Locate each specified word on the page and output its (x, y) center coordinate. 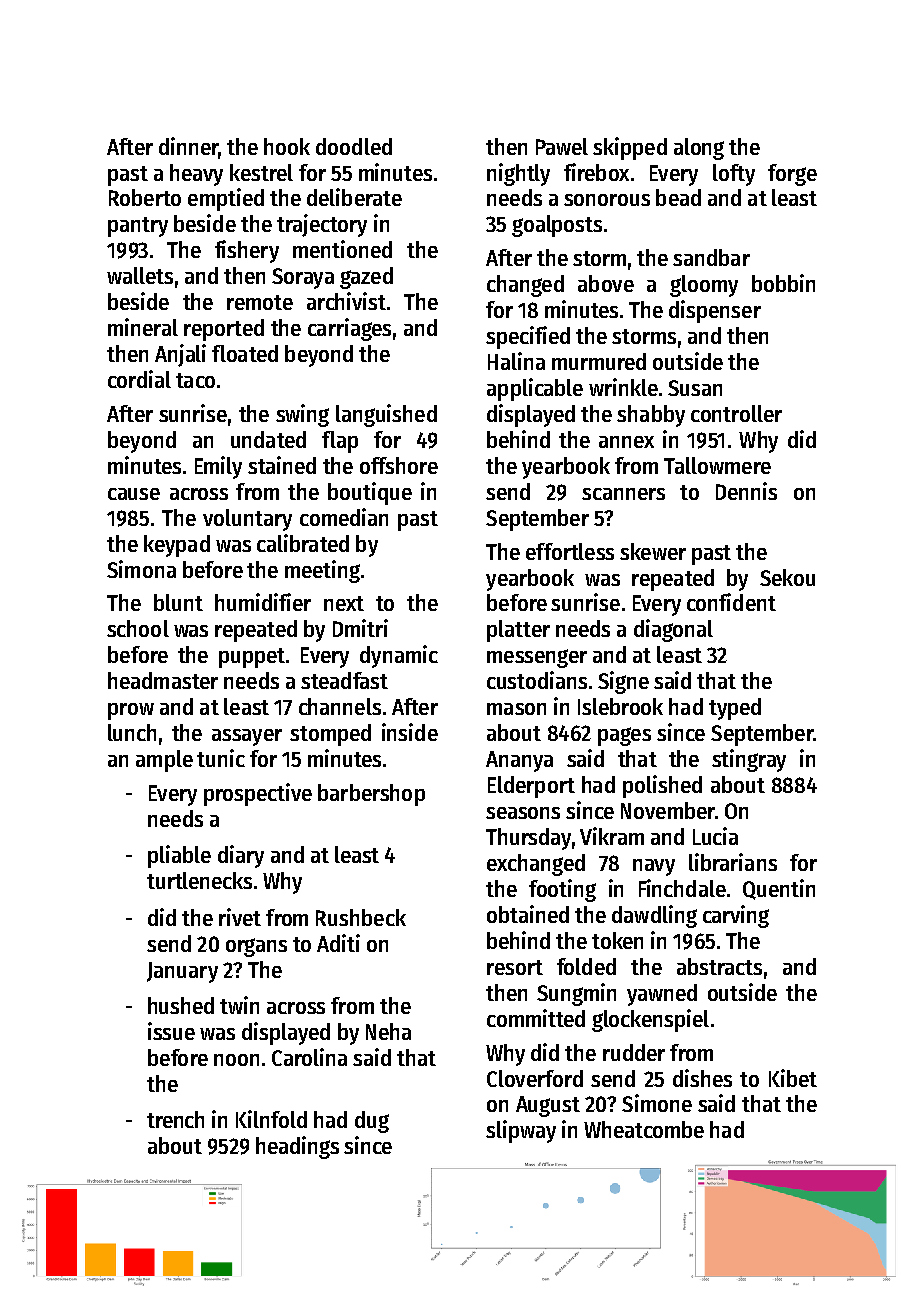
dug (372, 1122)
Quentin (779, 889)
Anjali (180, 355)
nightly (518, 174)
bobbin (783, 283)
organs (256, 947)
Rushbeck (361, 917)
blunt (178, 602)
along (699, 149)
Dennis (746, 491)
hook (287, 146)
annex (626, 442)
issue (171, 1031)
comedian (344, 517)
